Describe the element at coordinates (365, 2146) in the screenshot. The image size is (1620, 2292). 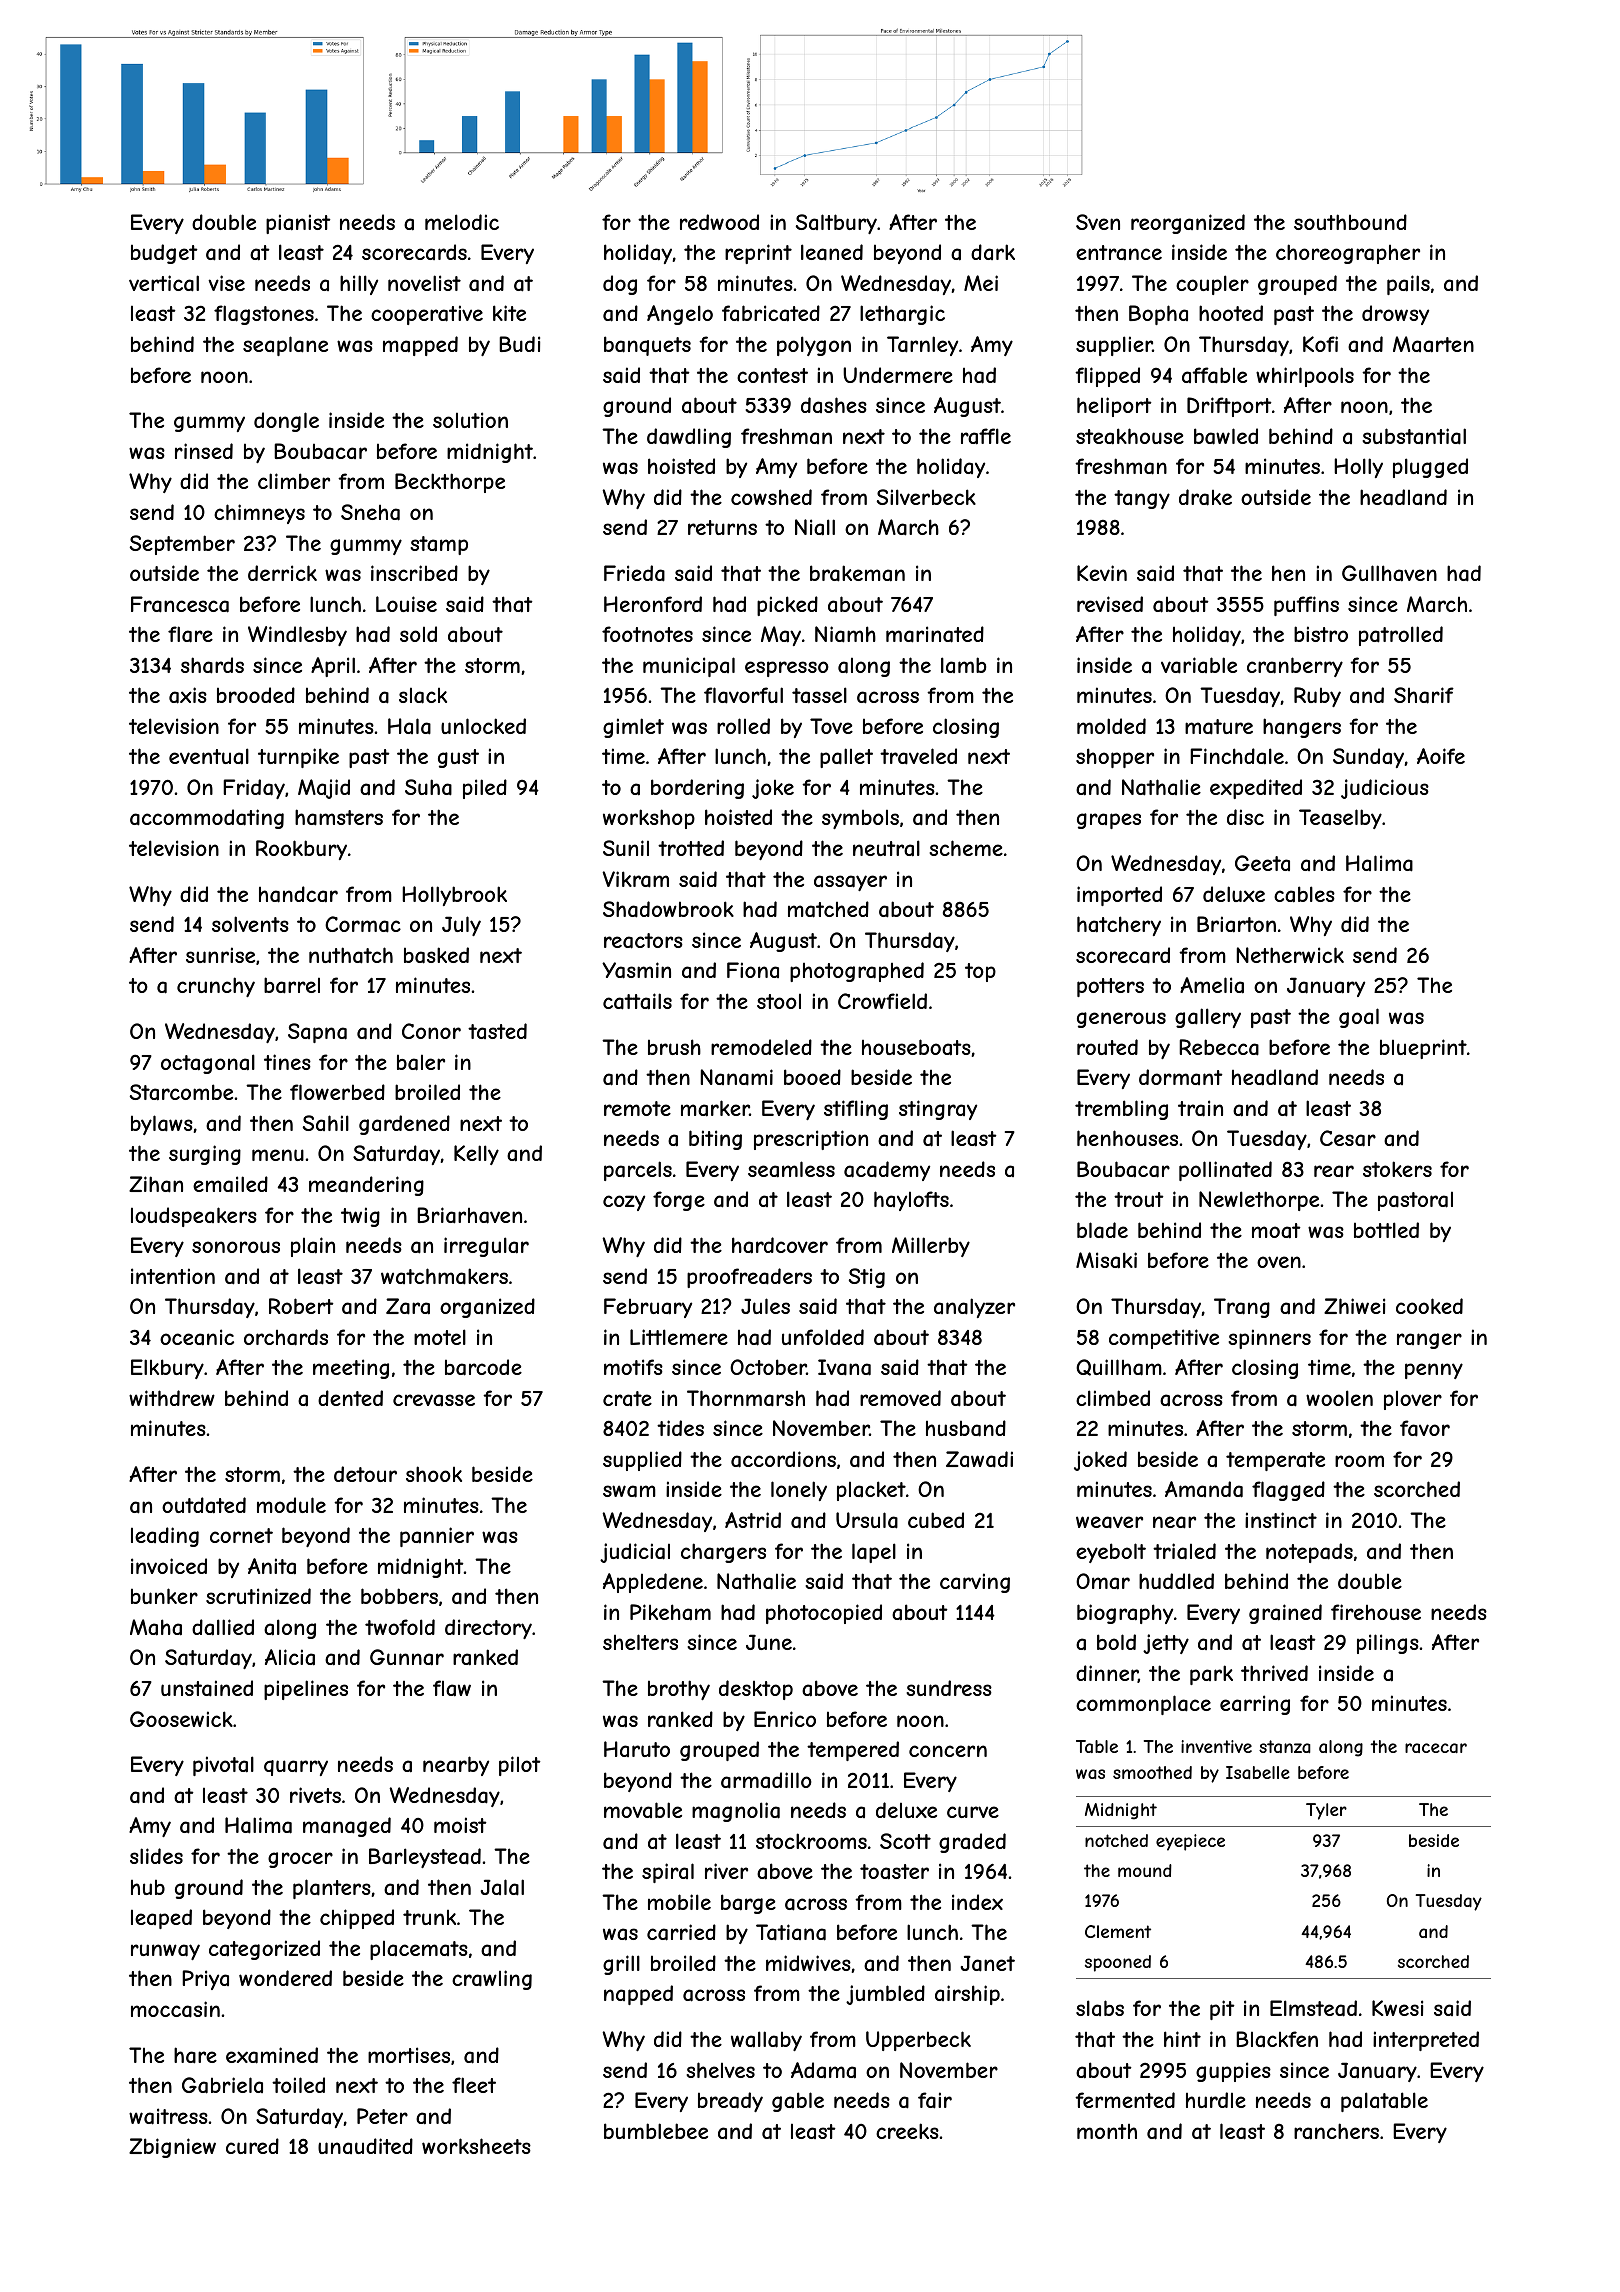
I see `unaudited` at that location.
